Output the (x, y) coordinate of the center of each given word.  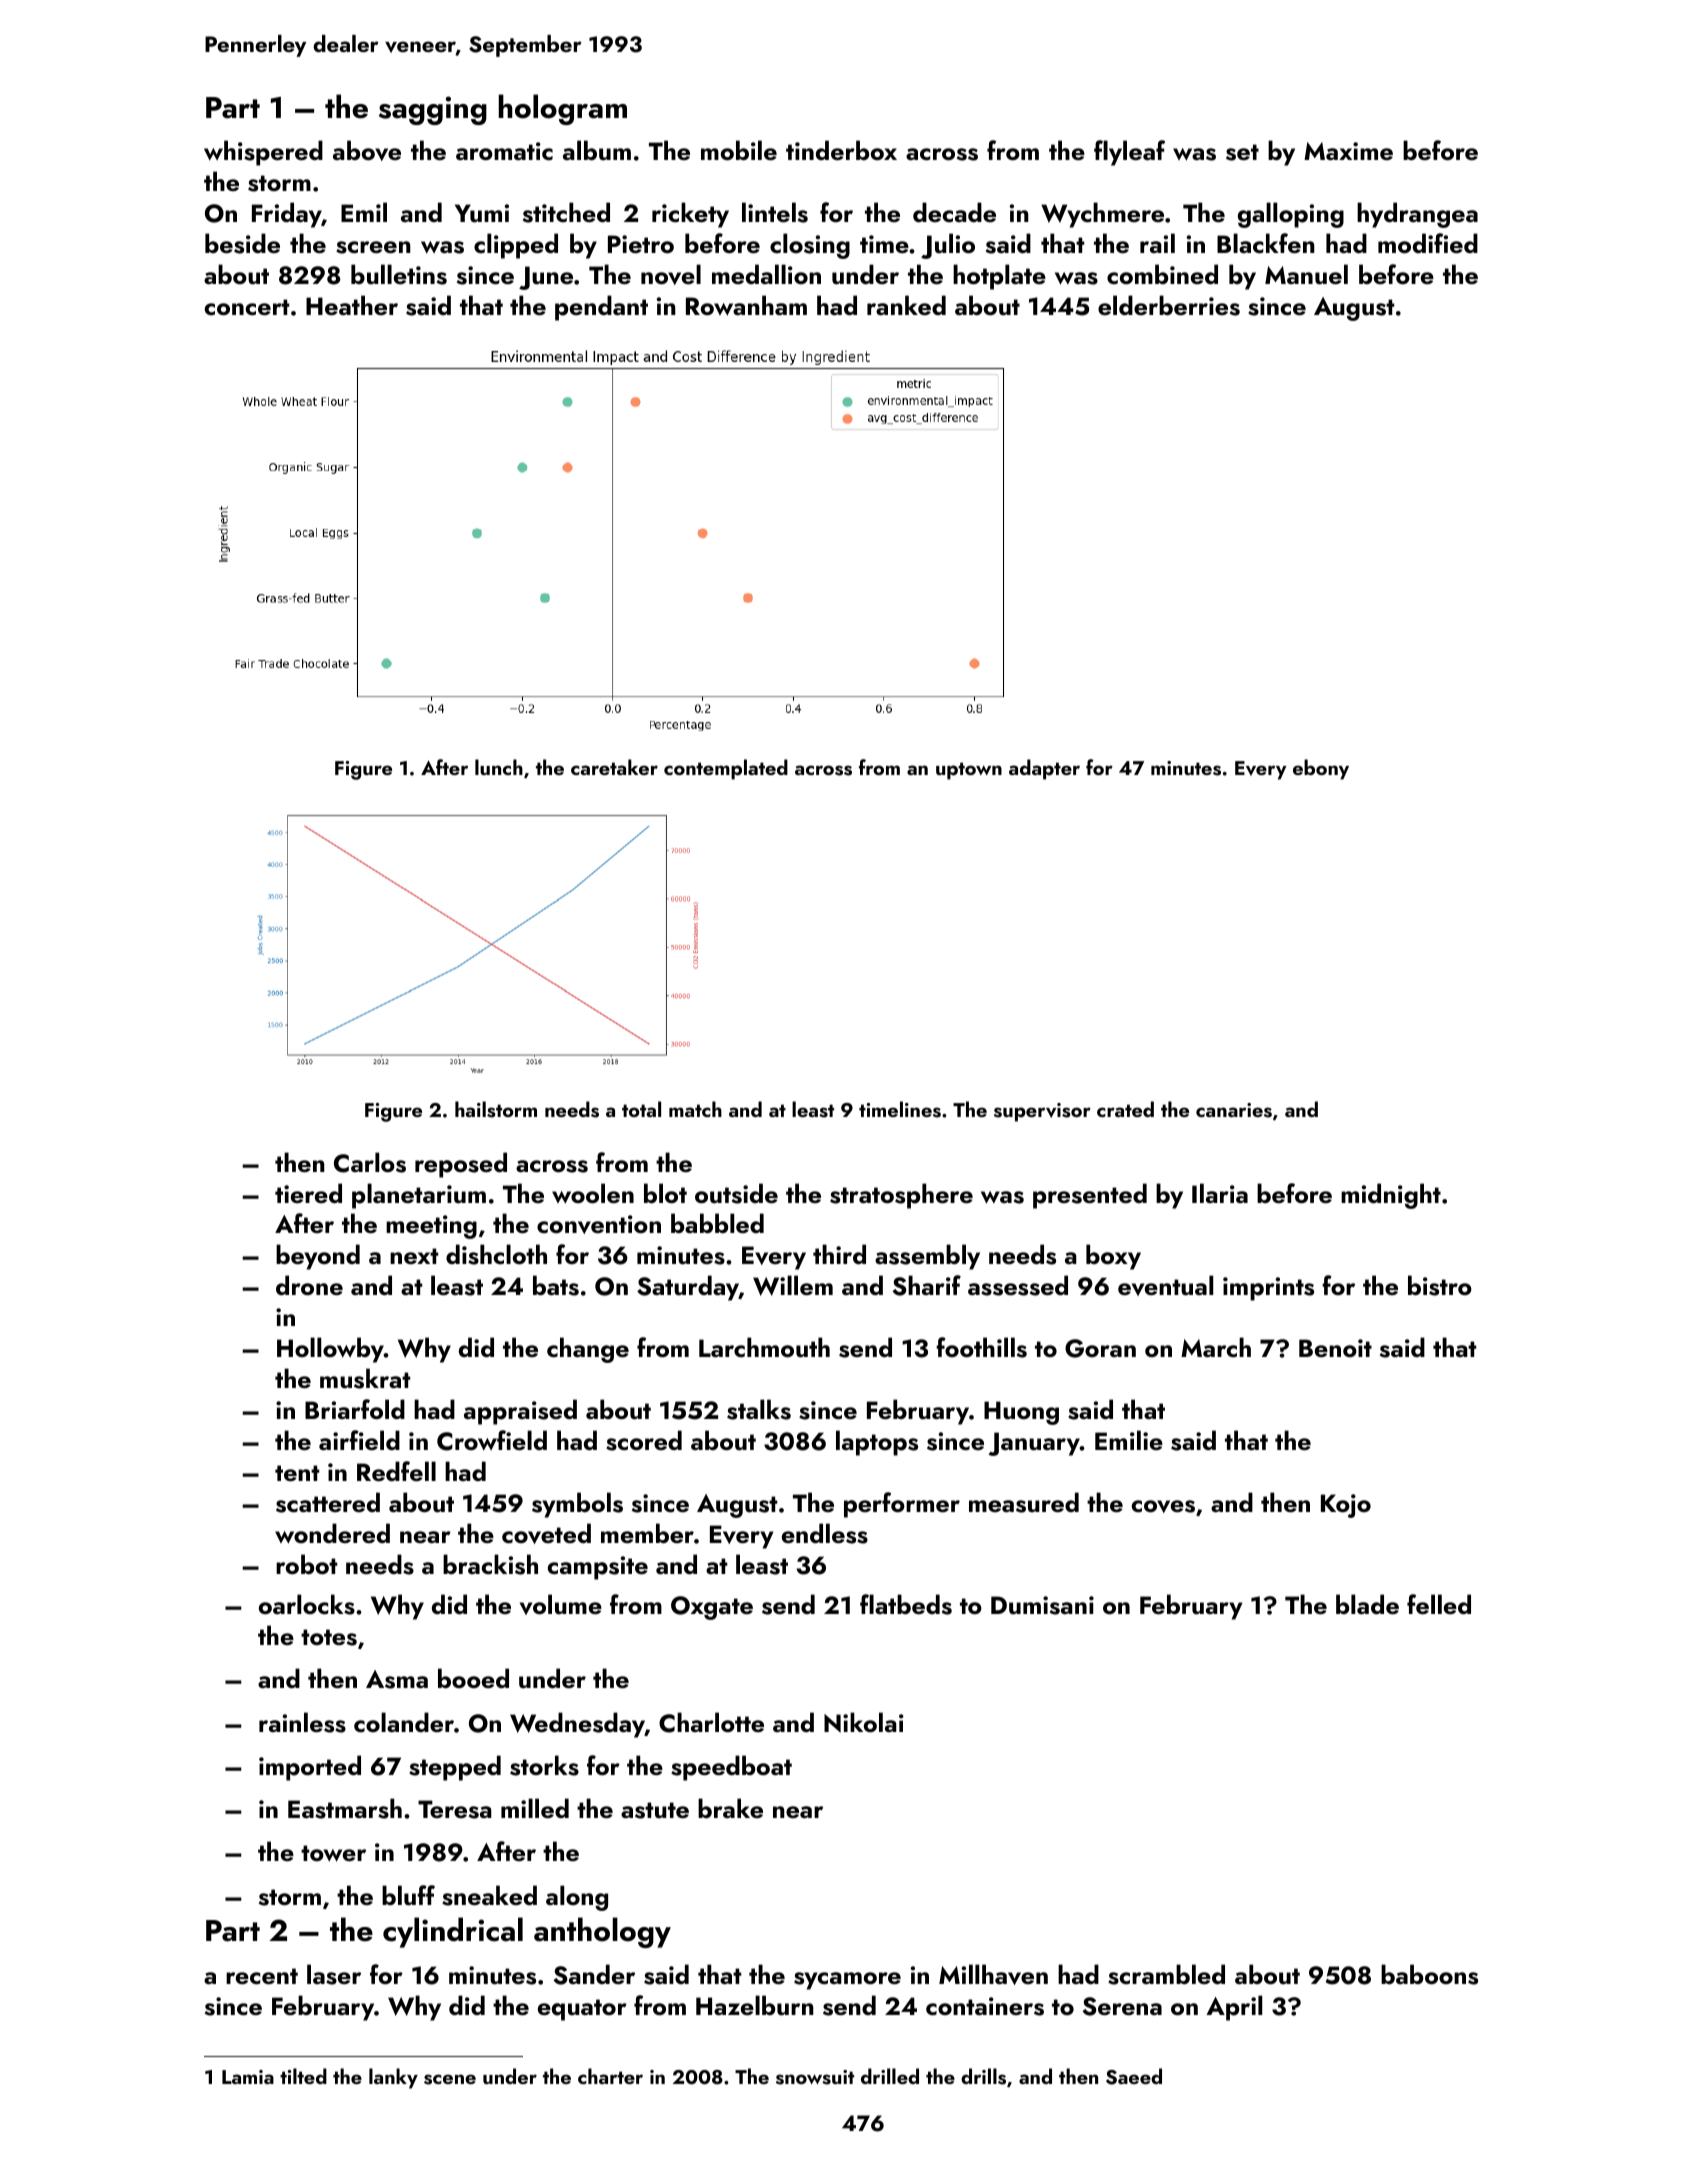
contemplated (726, 769)
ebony (1321, 769)
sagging (433, 110)
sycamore (847, 1981)
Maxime (1348, 151)
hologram (563, 109)
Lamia (248, 2077)
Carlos (370, 1162)
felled (1439, 1604)
